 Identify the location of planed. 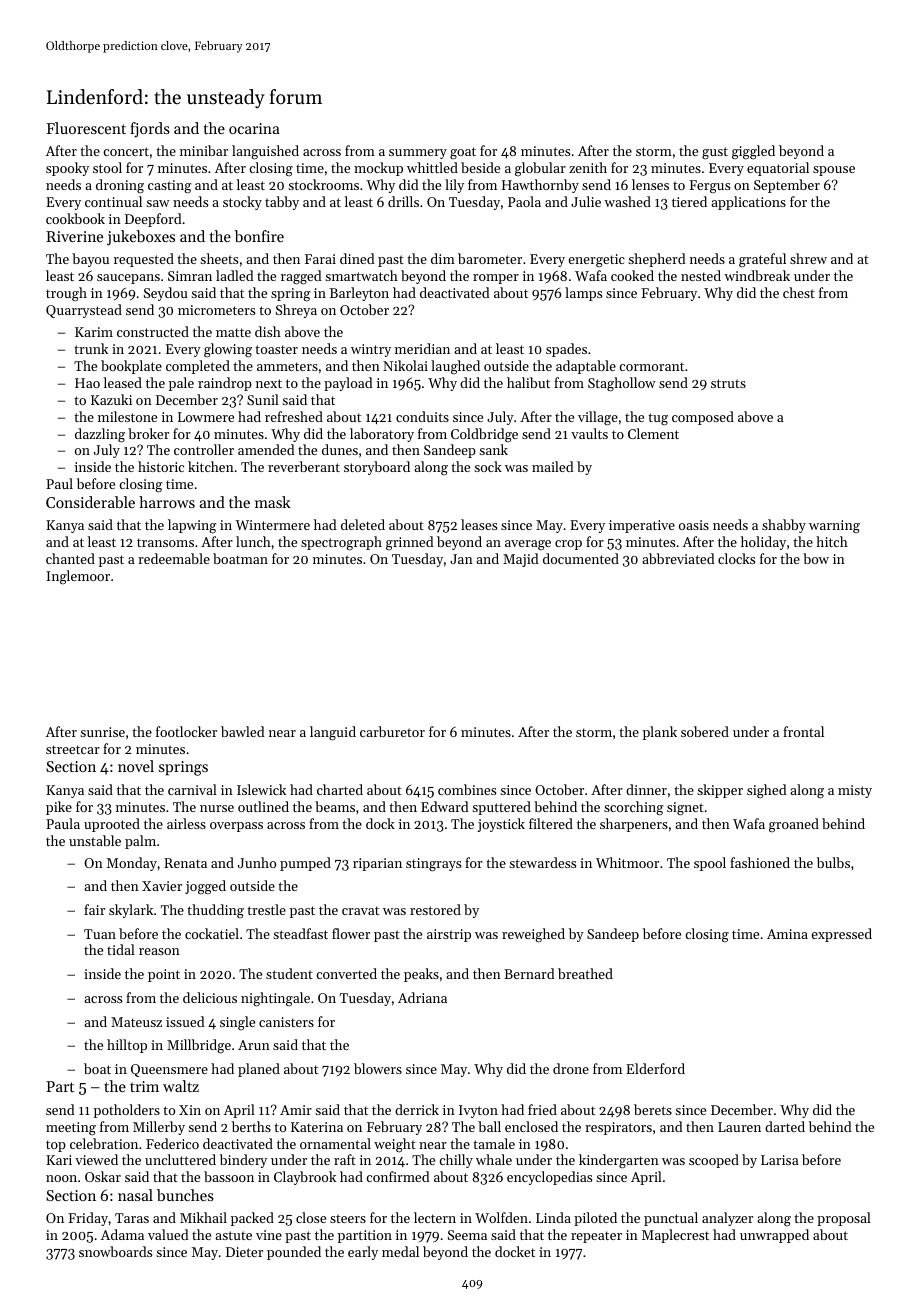
(259, 1070).
